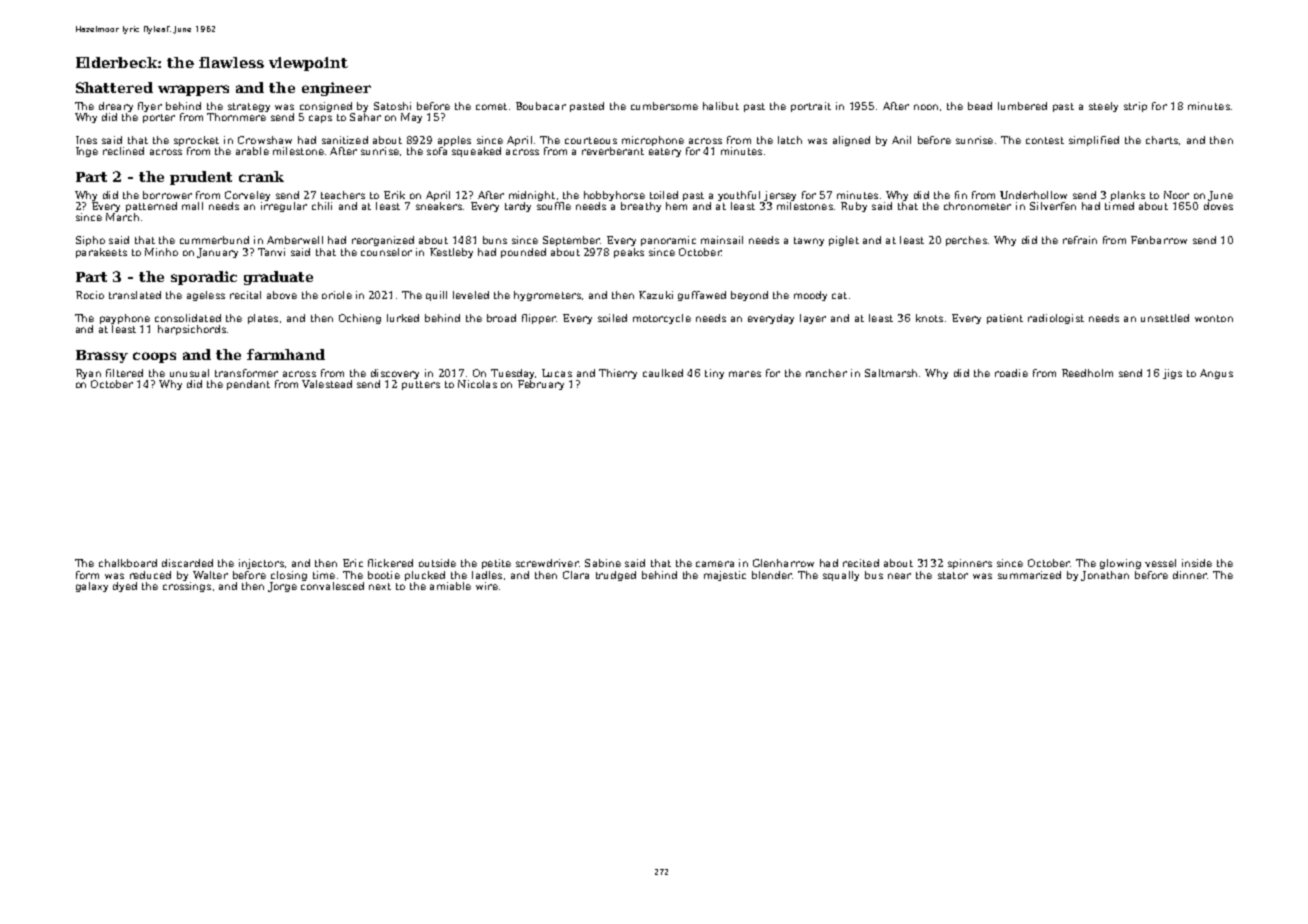  Describe the element at coordinates (653, 141) in the document. I see `microphone` at that location.
